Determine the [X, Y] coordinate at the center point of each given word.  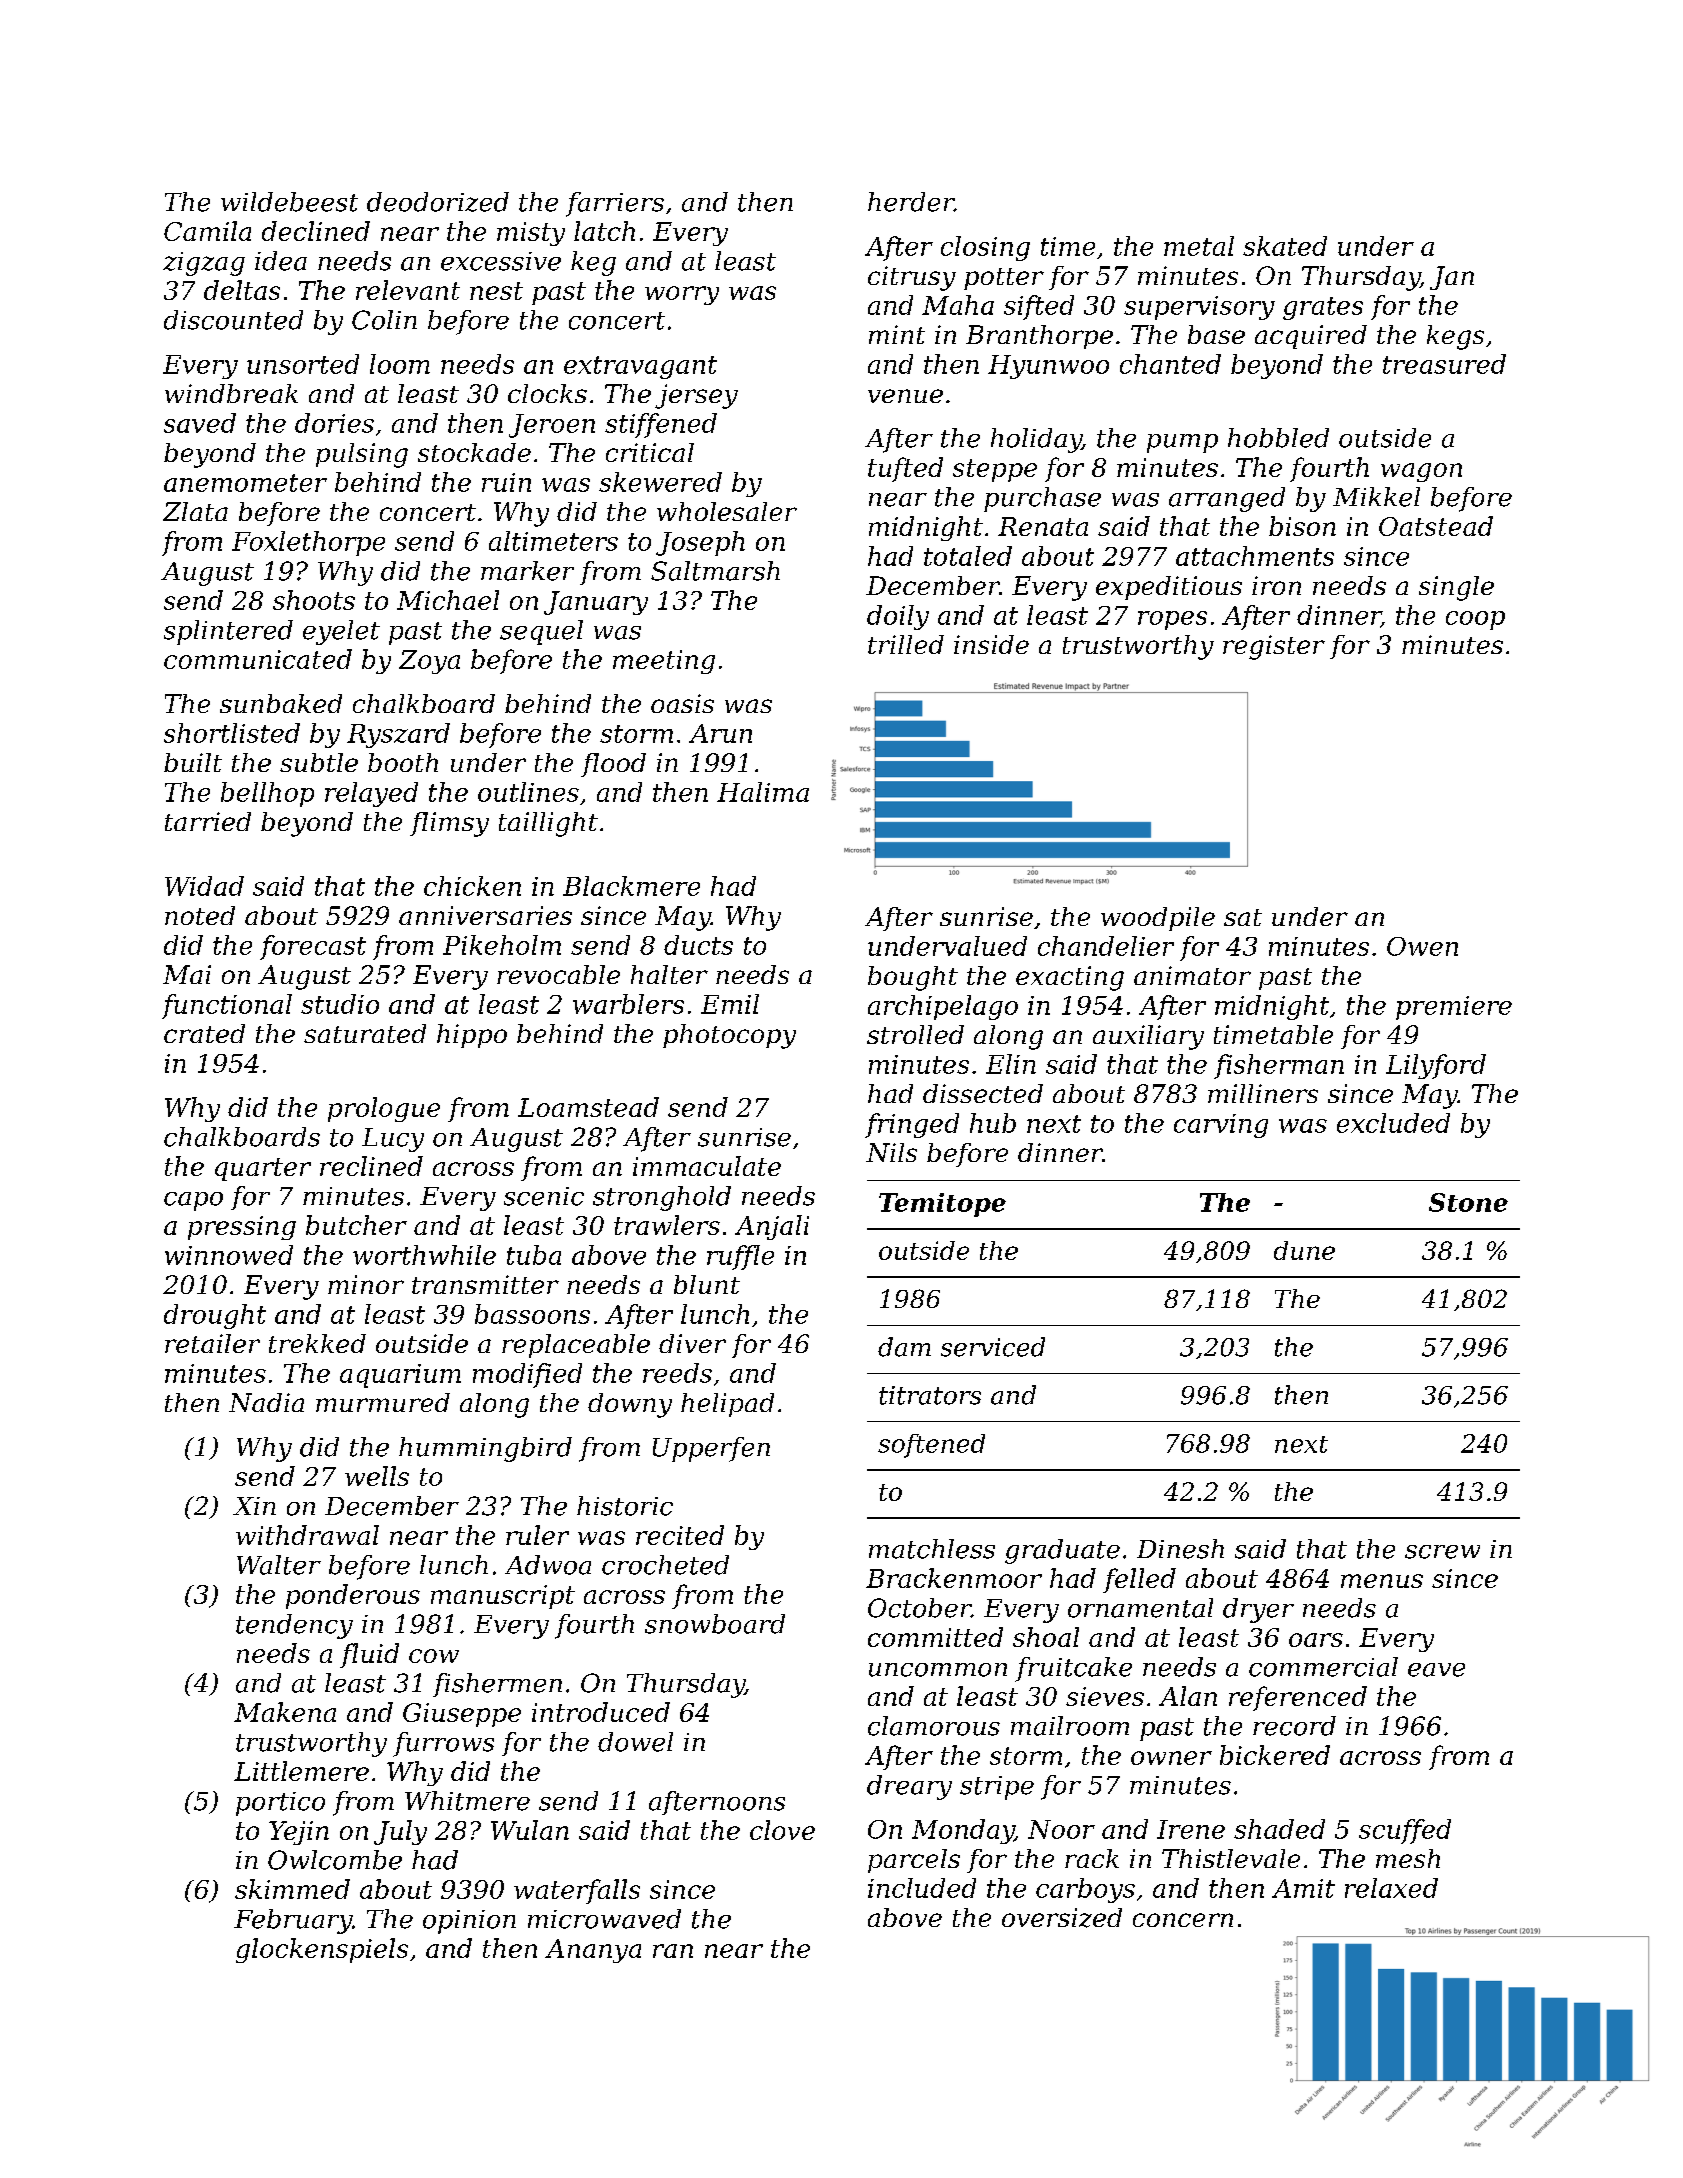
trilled [906, 644]
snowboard [715, 1624]
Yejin [299, 1833]
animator [1192, 975]
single [1456, 588]
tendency [294, 1626]
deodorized [438, 202]
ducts [698, 945]
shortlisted [232, 733]
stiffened [661, 425]
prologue [384, 1109]
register [1274, 647]
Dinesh [1180, 1549]
